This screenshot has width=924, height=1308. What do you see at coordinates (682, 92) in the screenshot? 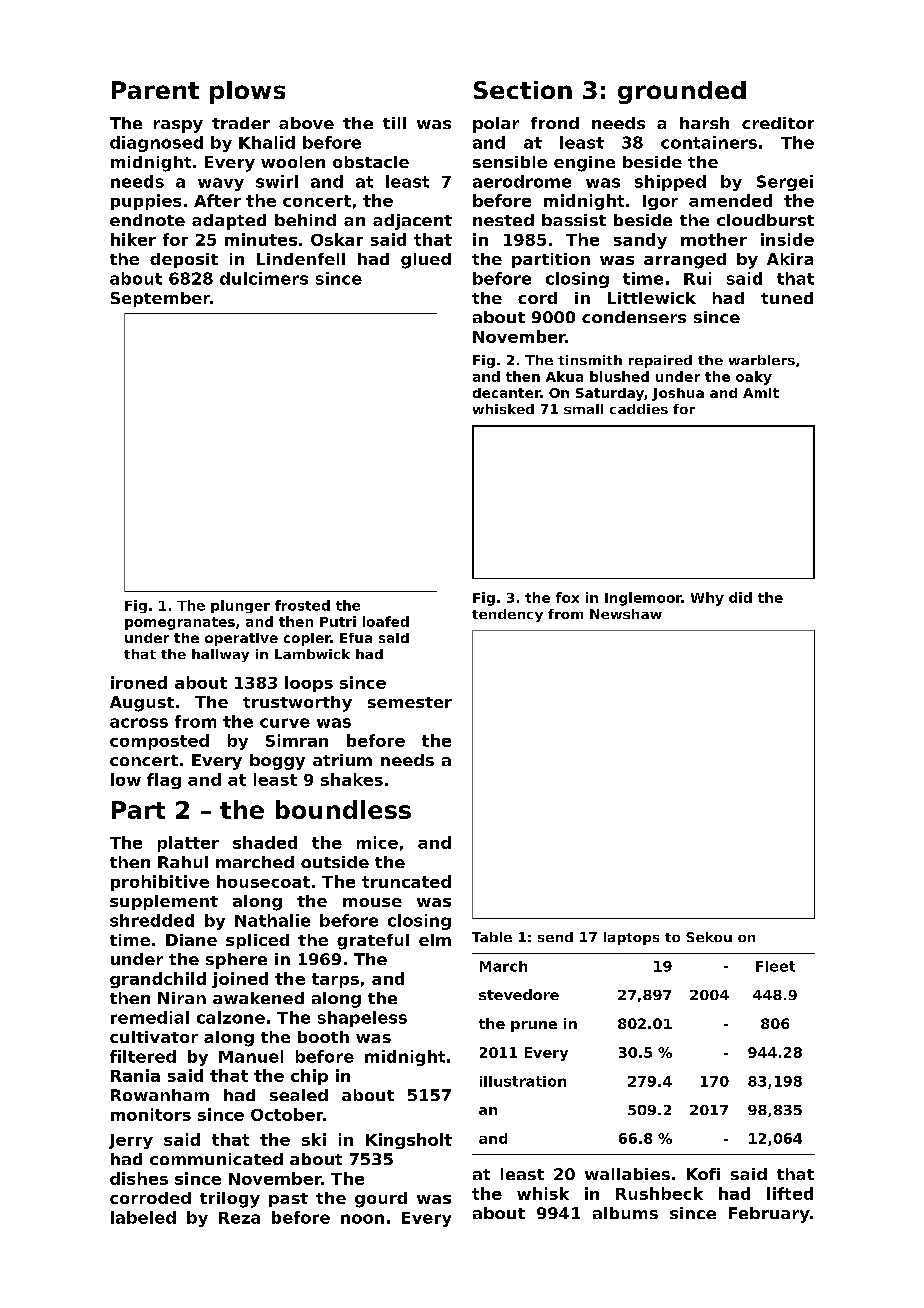
I see `grounded` at bounding box center [682, 92].
